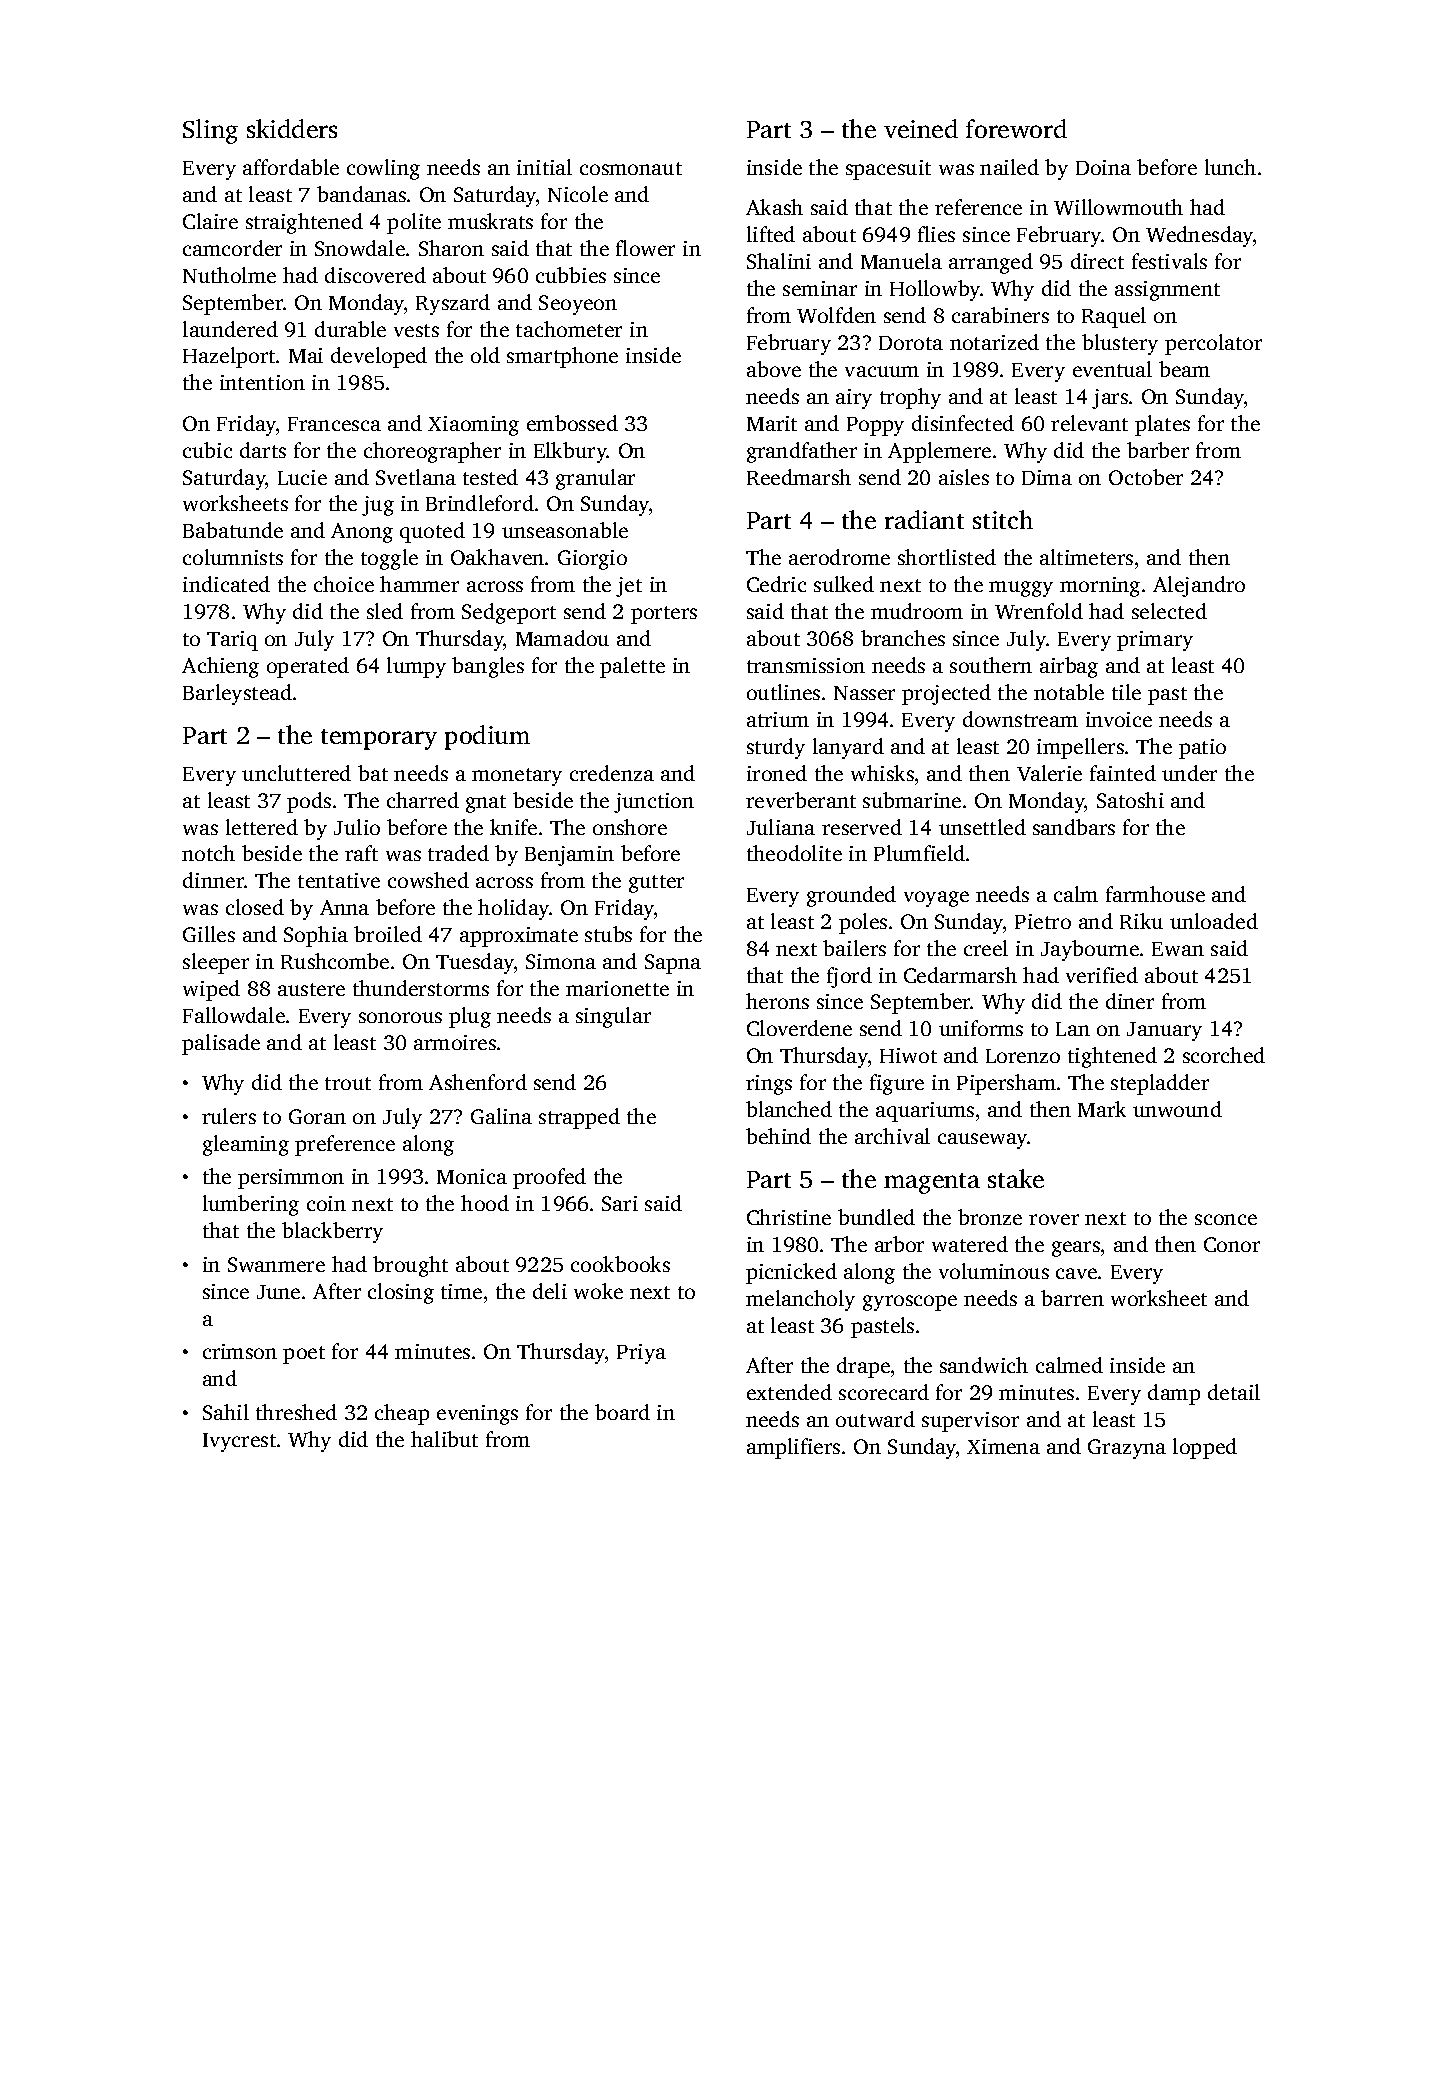  What do you see at coordinates (207, 450) in the image?
I see `cubic` at bounding box center [207, 450].
